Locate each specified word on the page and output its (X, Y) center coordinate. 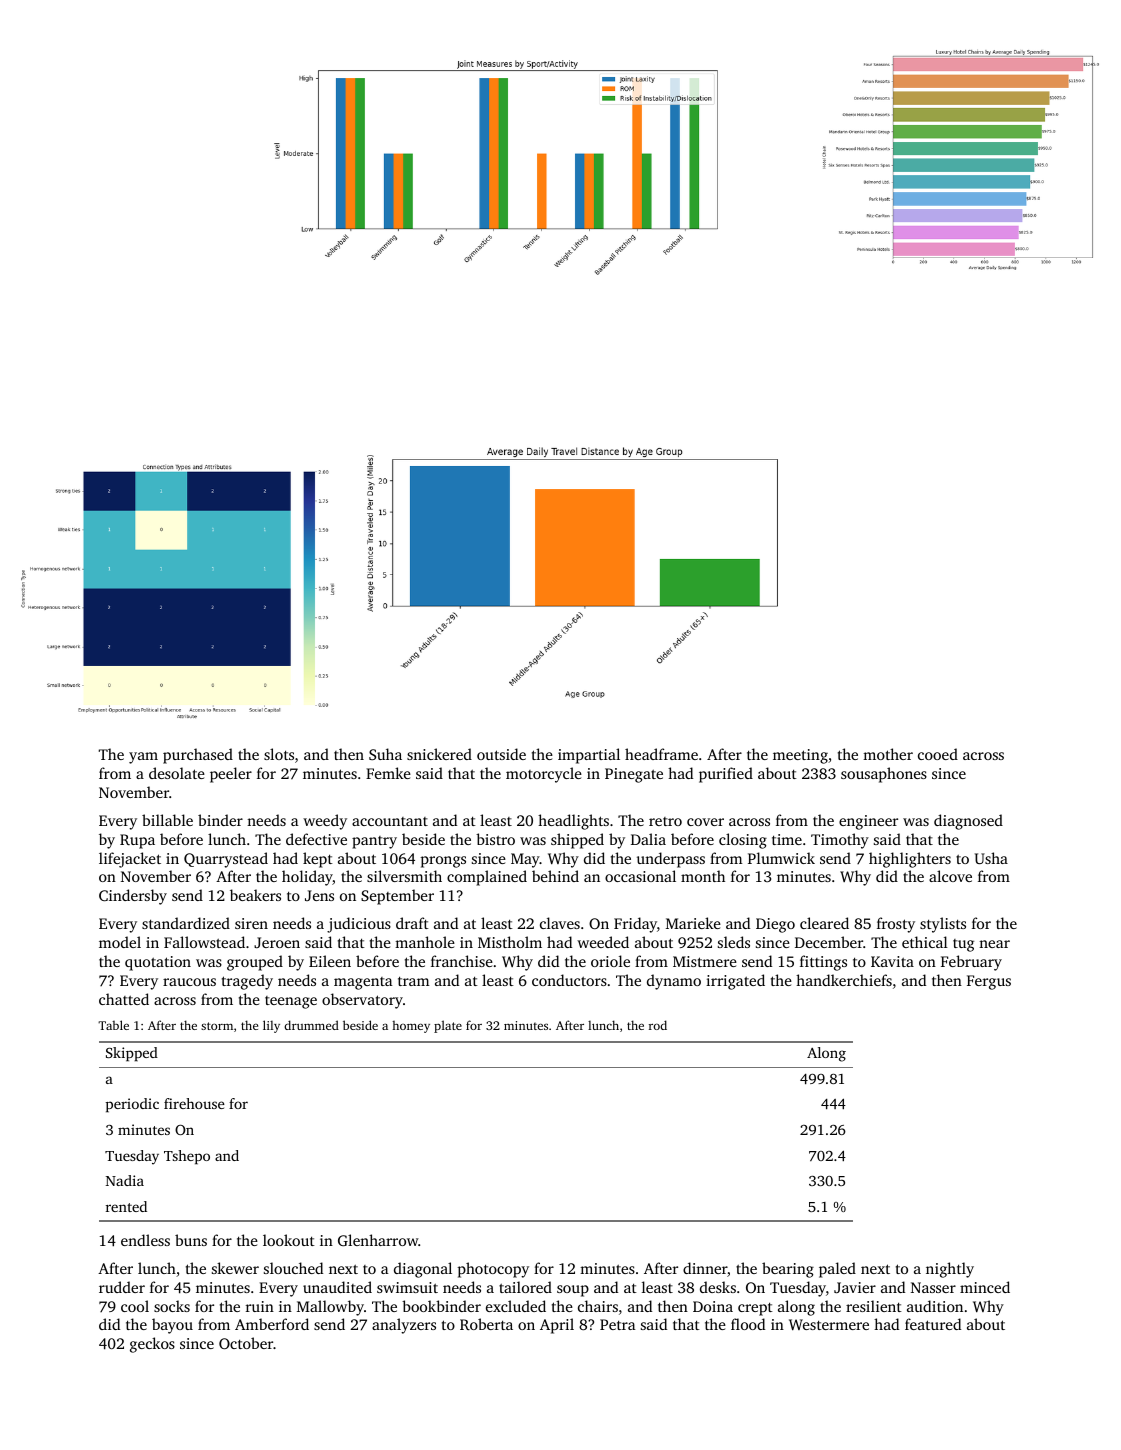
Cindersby (133, 897)
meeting (800, 756)
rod (658, 1025)
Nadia (125, 1180)
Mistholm (510, 942)
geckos (152, 1345)
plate (448, 1026)
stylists (943, 925)
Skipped (132, 1054)
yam (143, 758)
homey (411, 1027)
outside (501, 754)
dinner (705, 1269)
